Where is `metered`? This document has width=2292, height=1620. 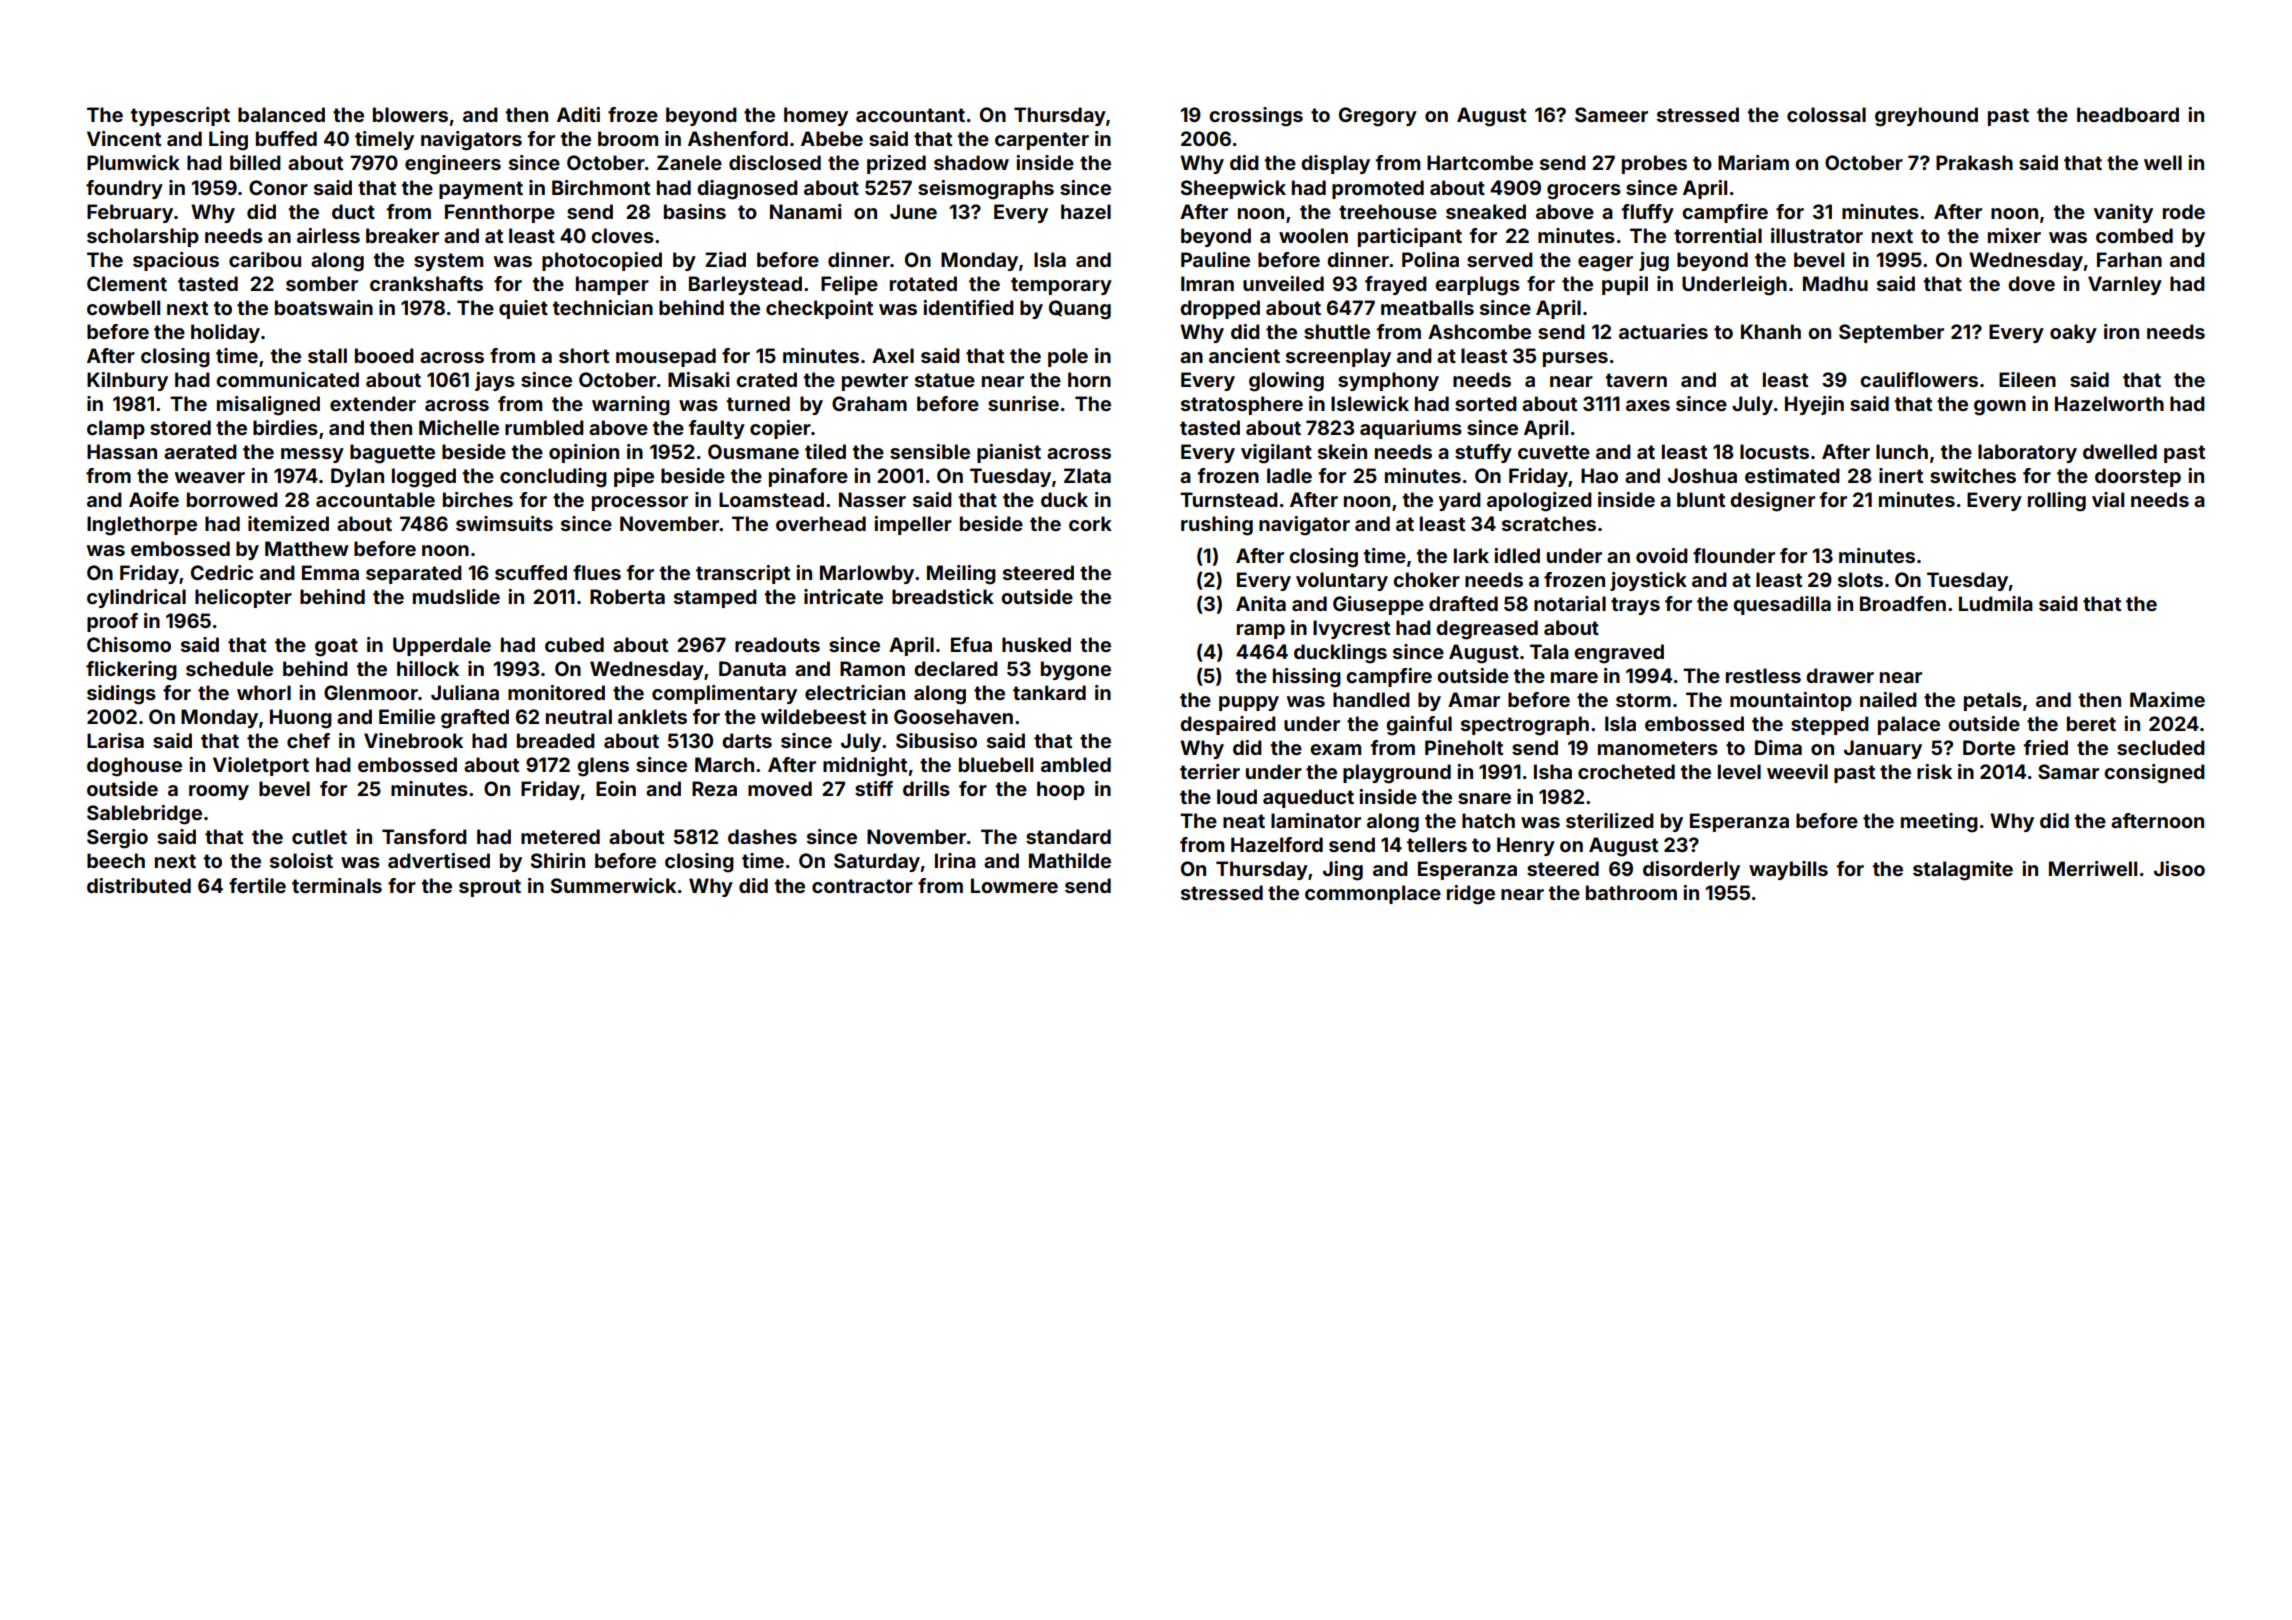 metered is located at coordinates (560, 836).
